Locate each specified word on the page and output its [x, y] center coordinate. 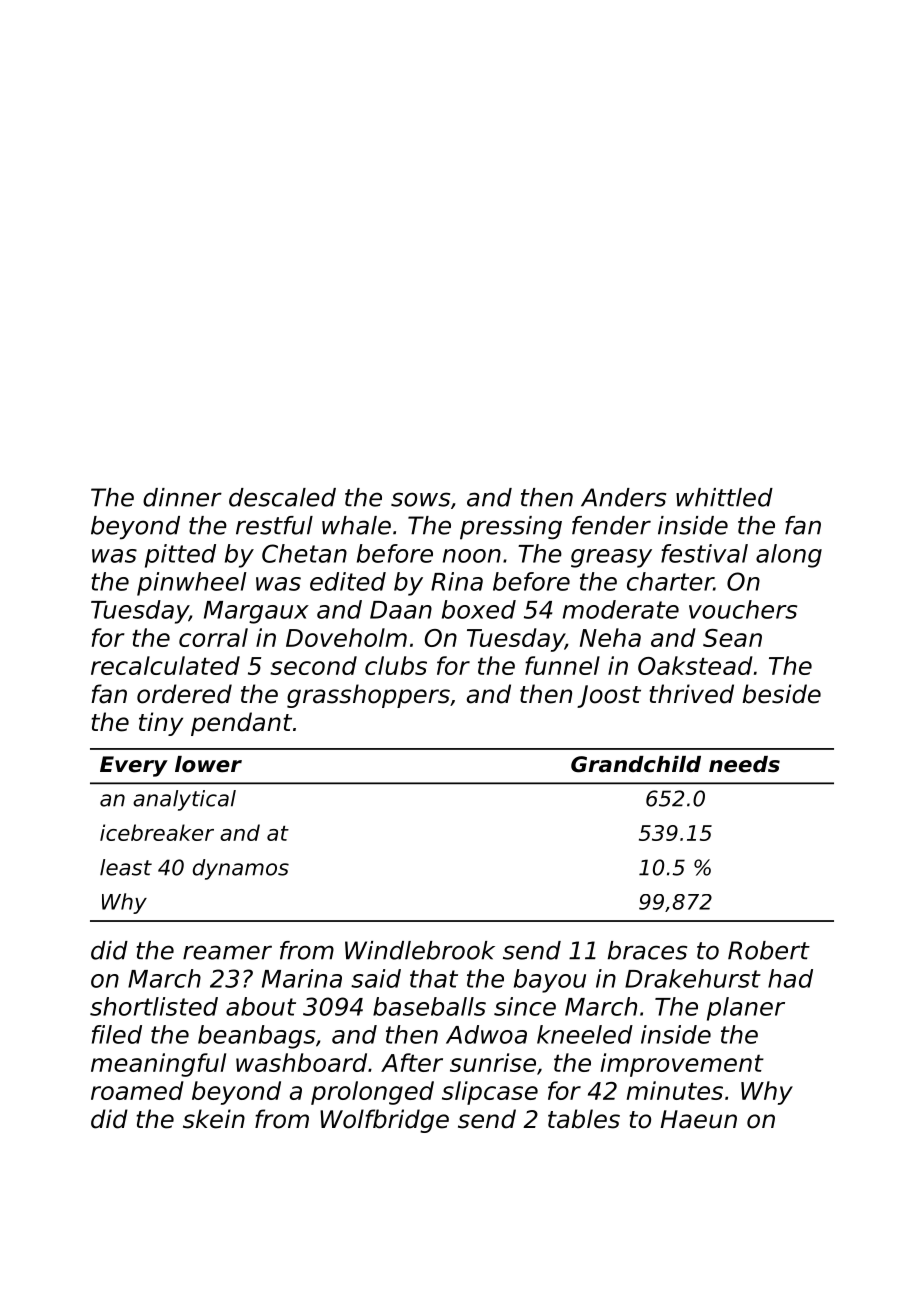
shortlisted [154, 1006]
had [790, 978]
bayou [550, 981]
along [789, 556]
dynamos [241, 869]
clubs [396, 665]
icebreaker [157, 832]
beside [781, 694]
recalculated [165, 665]
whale [356, 525]
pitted [180, 556]
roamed [137, 1090]
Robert [769, 950]
